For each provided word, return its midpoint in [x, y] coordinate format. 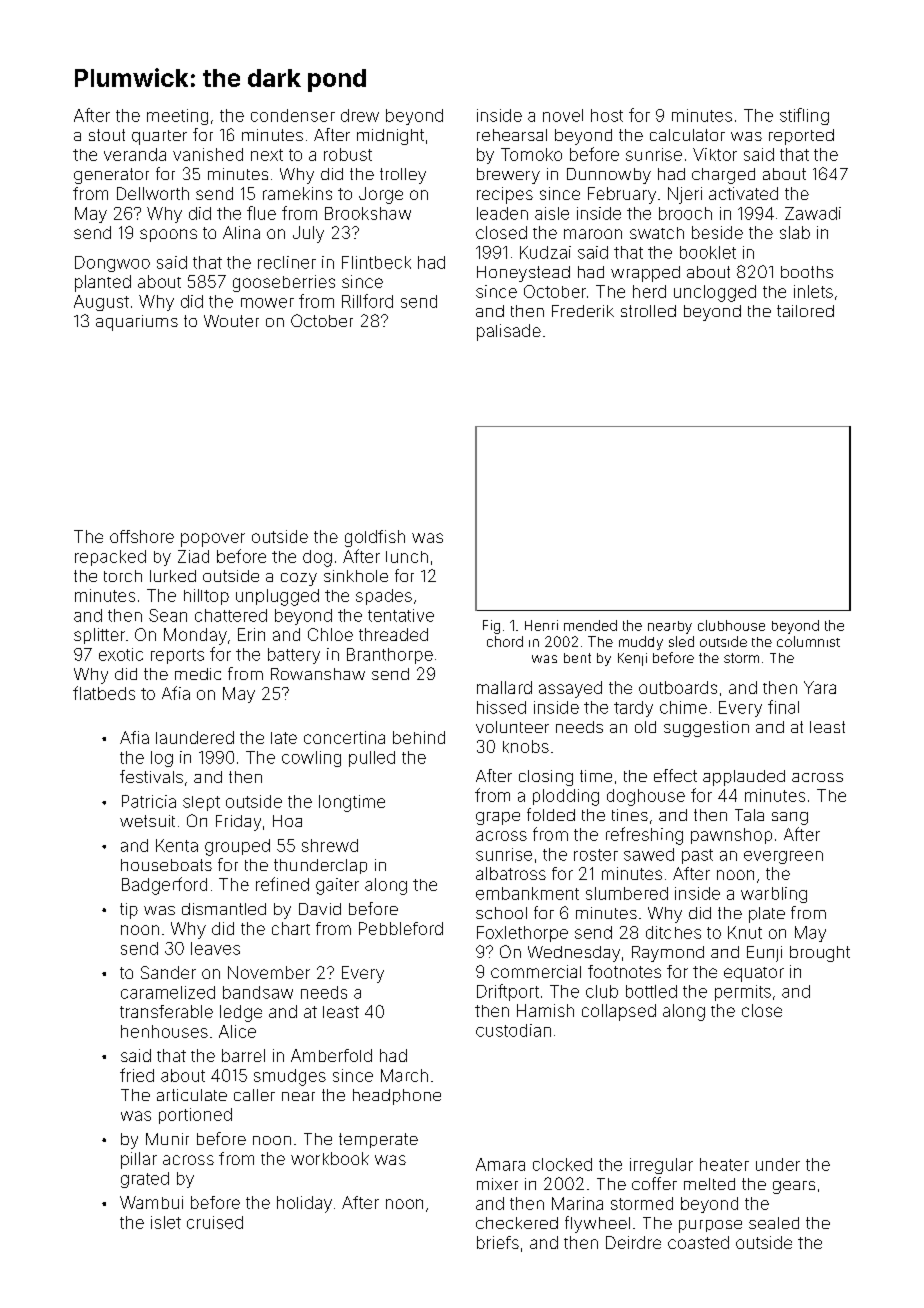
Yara [820, 687]
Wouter [231, 321]
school [501, 913]
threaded [393, 634]
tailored [805, 311]
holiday [304, 1204]
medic [198, 674]
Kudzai [545, 252]
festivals [151, 776]
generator [111, 176]
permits [743, 993]
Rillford [367, 301]
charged [723, 176]
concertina [344, 737]
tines [630, 815]
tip [129, 911]
